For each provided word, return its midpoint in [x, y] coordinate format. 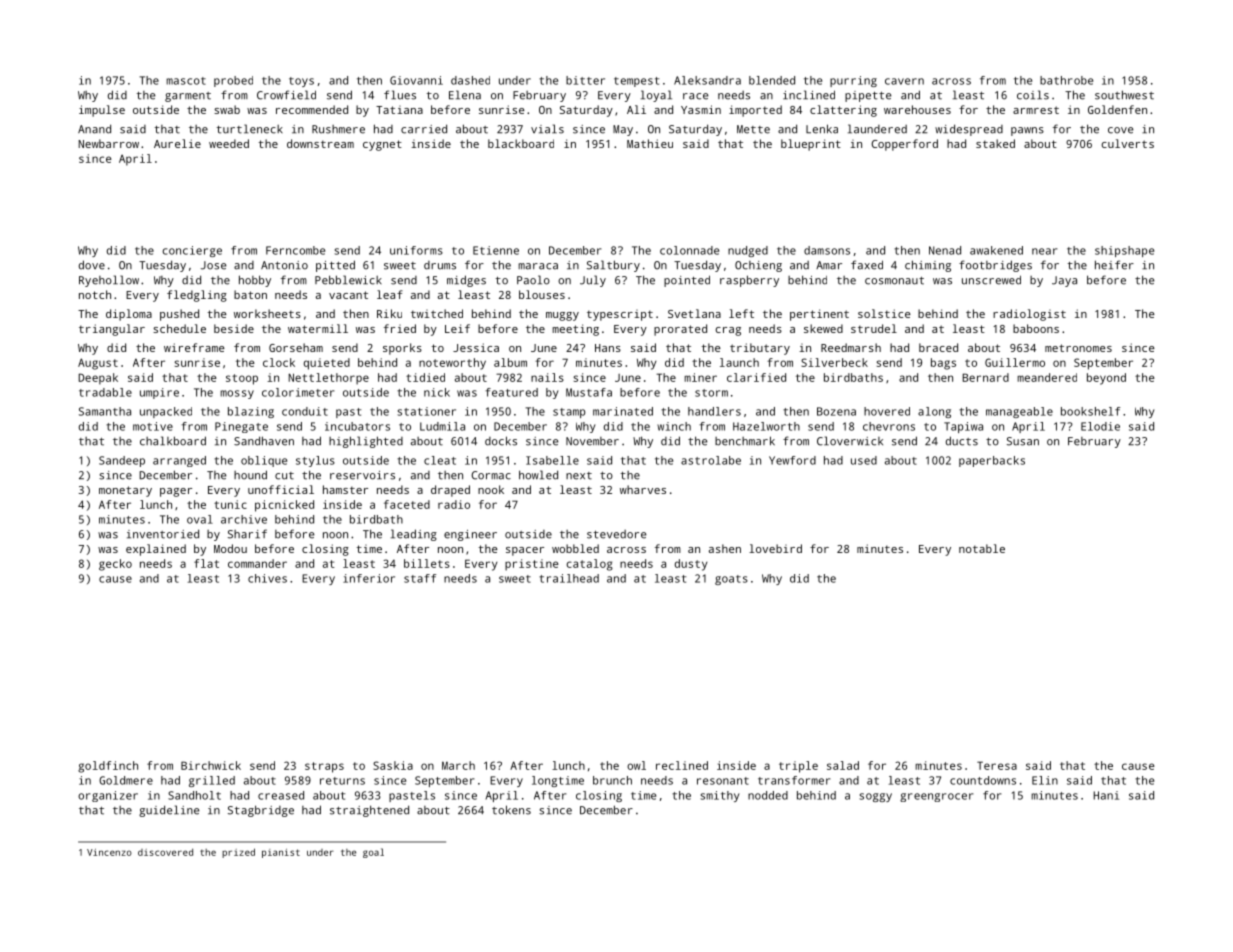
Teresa [997, 765]
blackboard [521, 143]
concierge [192, 251]
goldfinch [108, 767]
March [458, 765]
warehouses [917, 109]
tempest [636, 82]
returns [342, 781]
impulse [102, 111]
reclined [682, 765]
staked [995, 143]
